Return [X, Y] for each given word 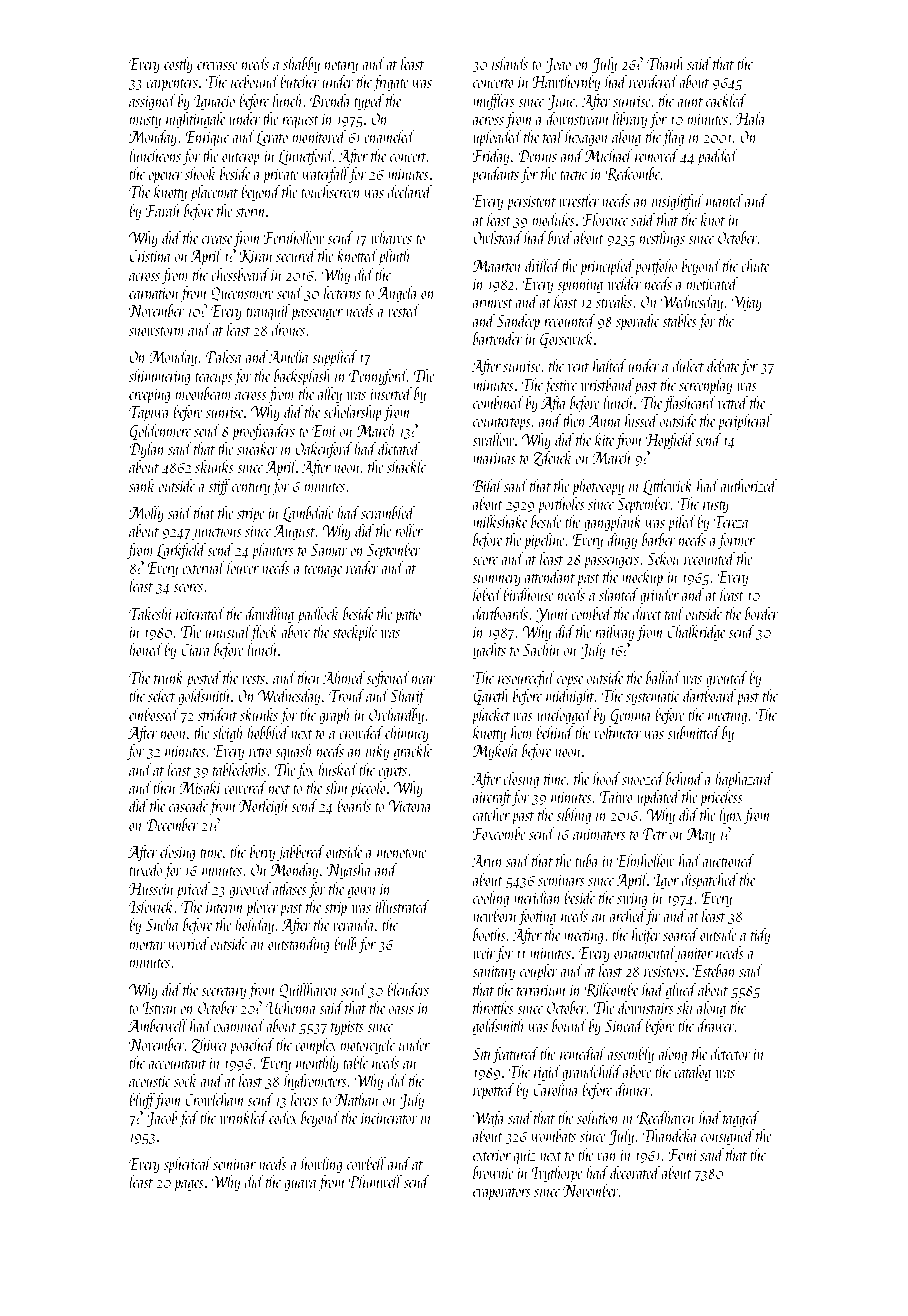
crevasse [217, 66]
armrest [493, 303]
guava [300, 1186]
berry [262, 853]
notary [341, 67]
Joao [558, 65]
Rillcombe [611, 990]
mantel [724, 200]
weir [484, 953]
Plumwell [375, 1181]
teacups [214, 379]
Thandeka [670, 1135]
